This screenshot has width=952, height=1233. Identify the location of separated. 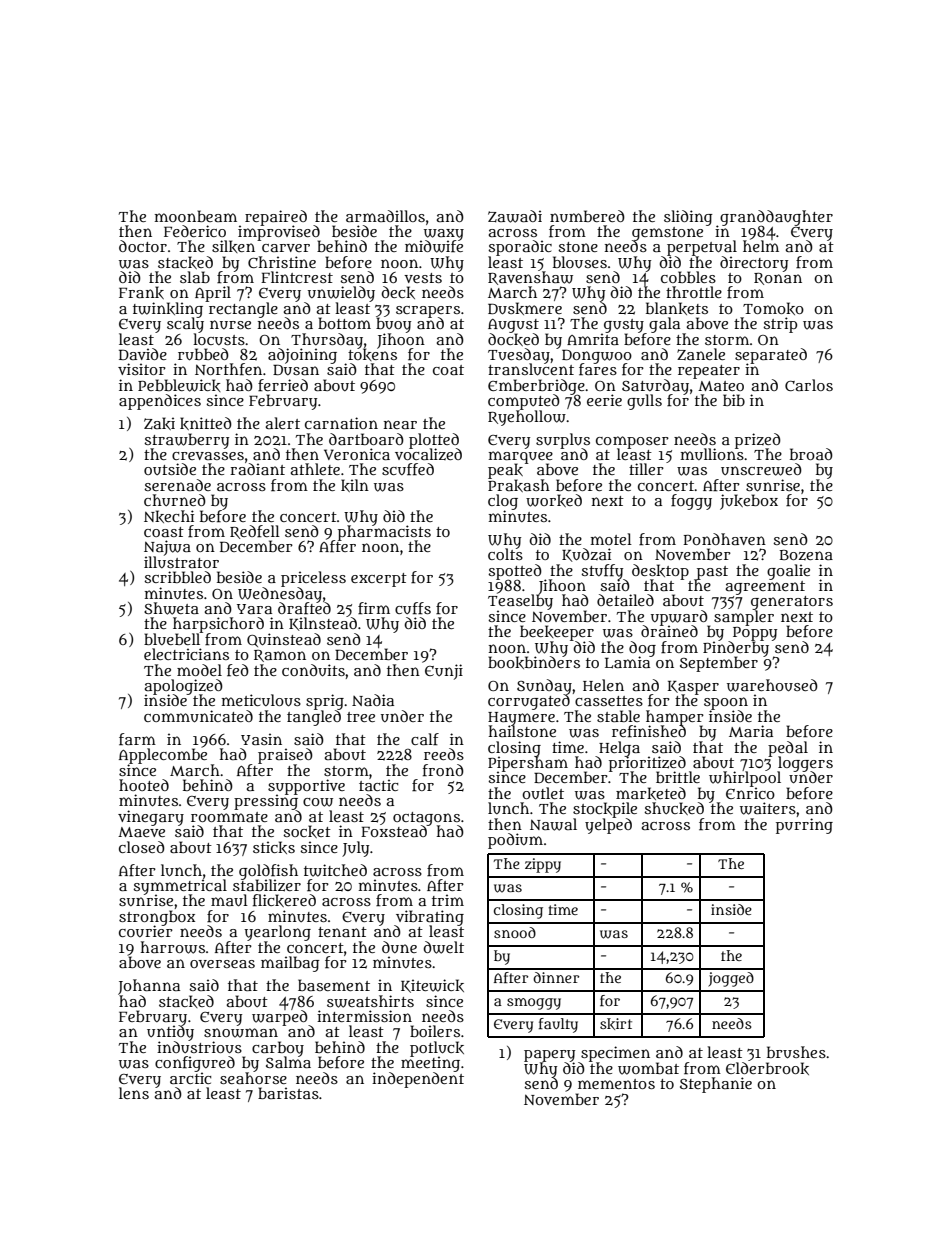
(771, 356).
